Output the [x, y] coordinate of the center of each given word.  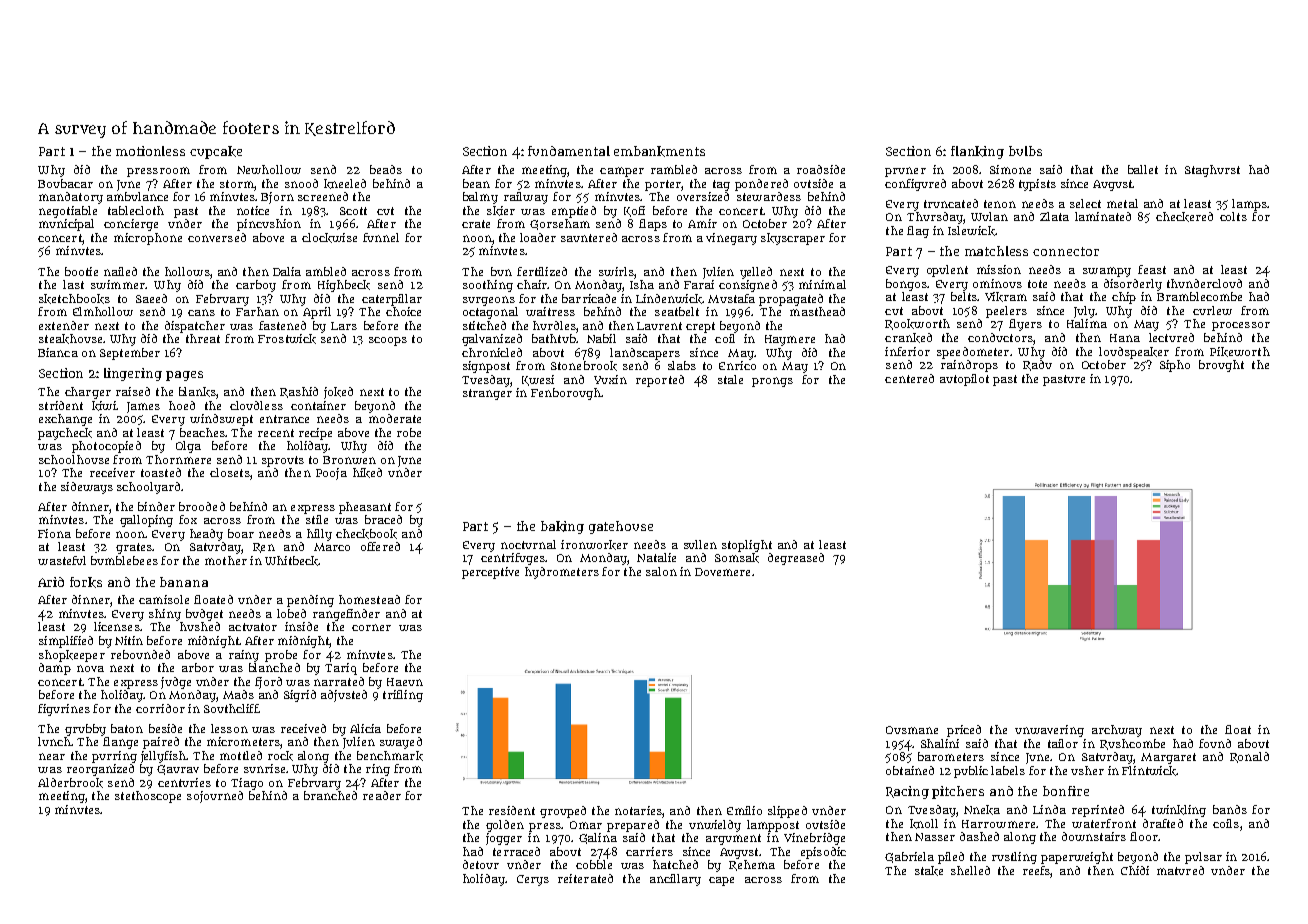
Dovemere [722, 572]
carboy [256, 286]
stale [730, 379]
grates [134, 548]
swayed [401, 743]
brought [1221, 366]
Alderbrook [70, 783]
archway [1117, 731]
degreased [796, 559]
